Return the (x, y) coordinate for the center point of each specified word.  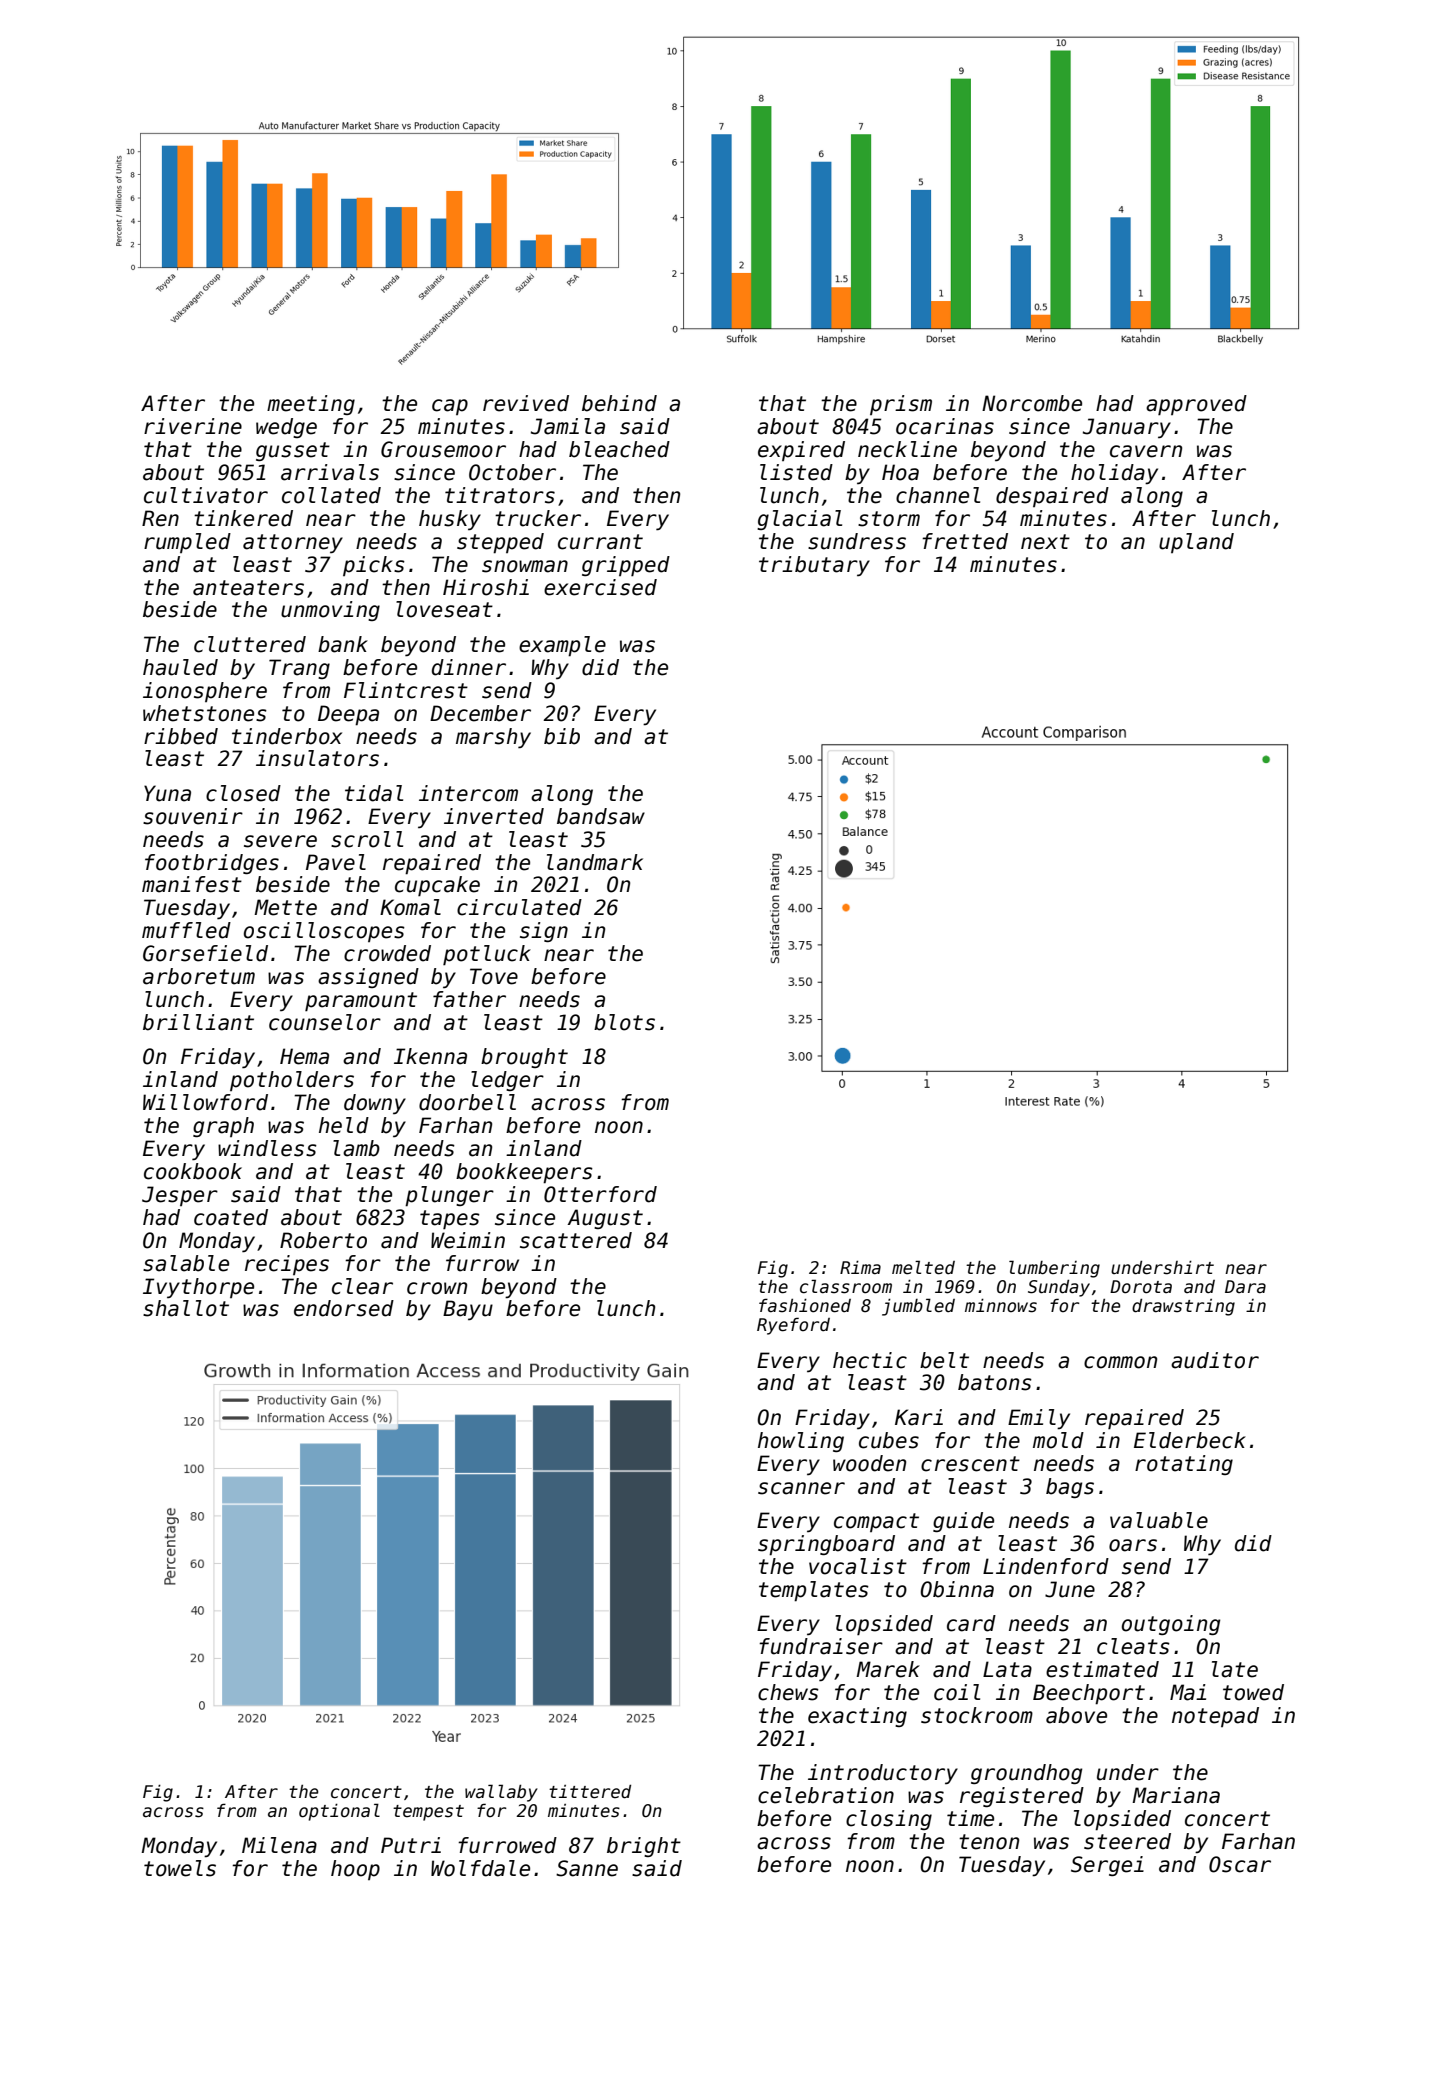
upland (1196, 543)
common (1120, 1362)
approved (1196, 405)
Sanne (587, 1868)
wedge (286, 428)
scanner (801, 1488)
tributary (814, 566)
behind (619, 403)
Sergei (1107, 1866)
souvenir (193, 816)
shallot (186, 1308)
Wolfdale (480, 1868)
